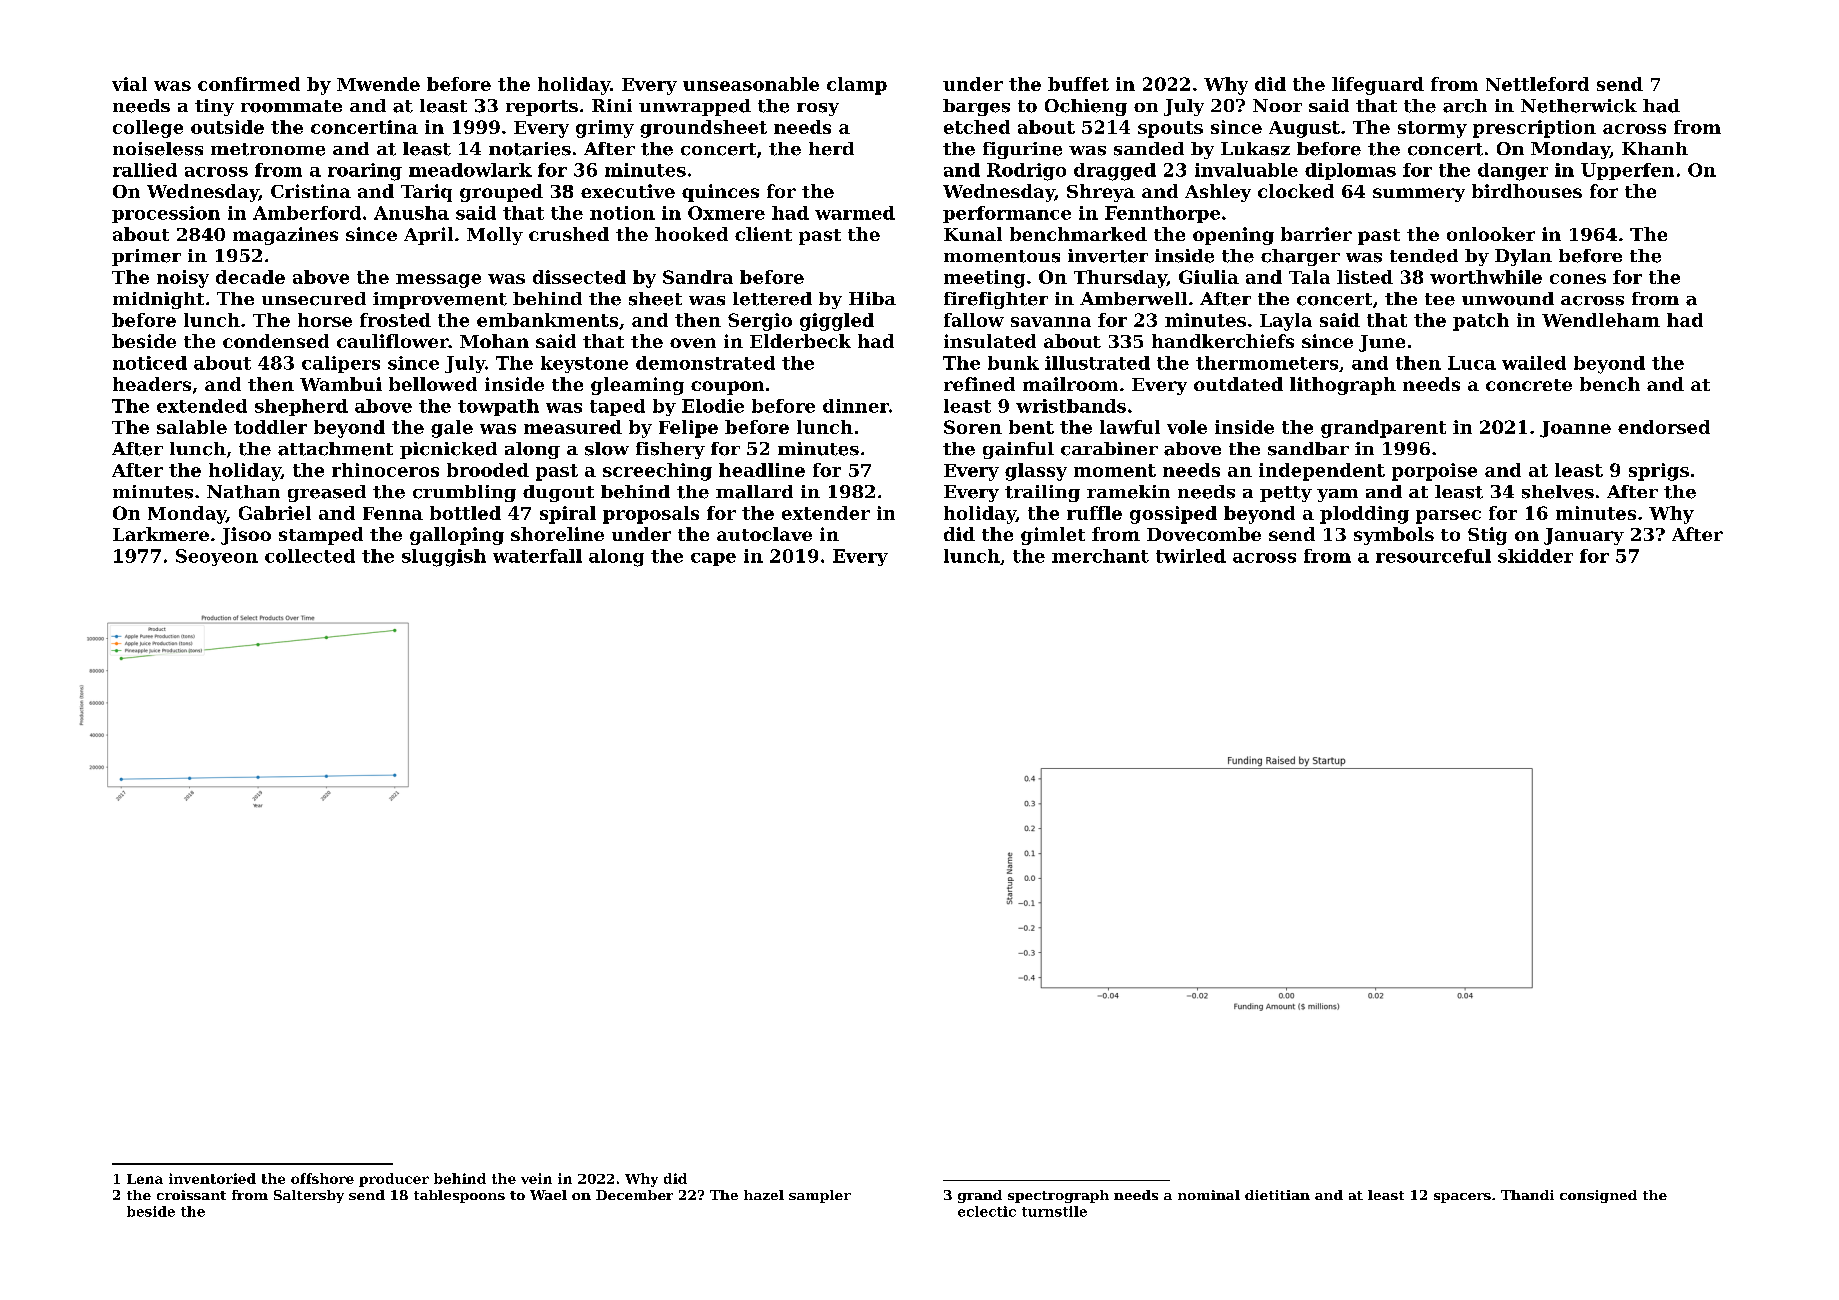 The image size is (1839, 1300). Describe the element at coordinates (145, 1179) in the screenshot. I see `Lena` at that location.
